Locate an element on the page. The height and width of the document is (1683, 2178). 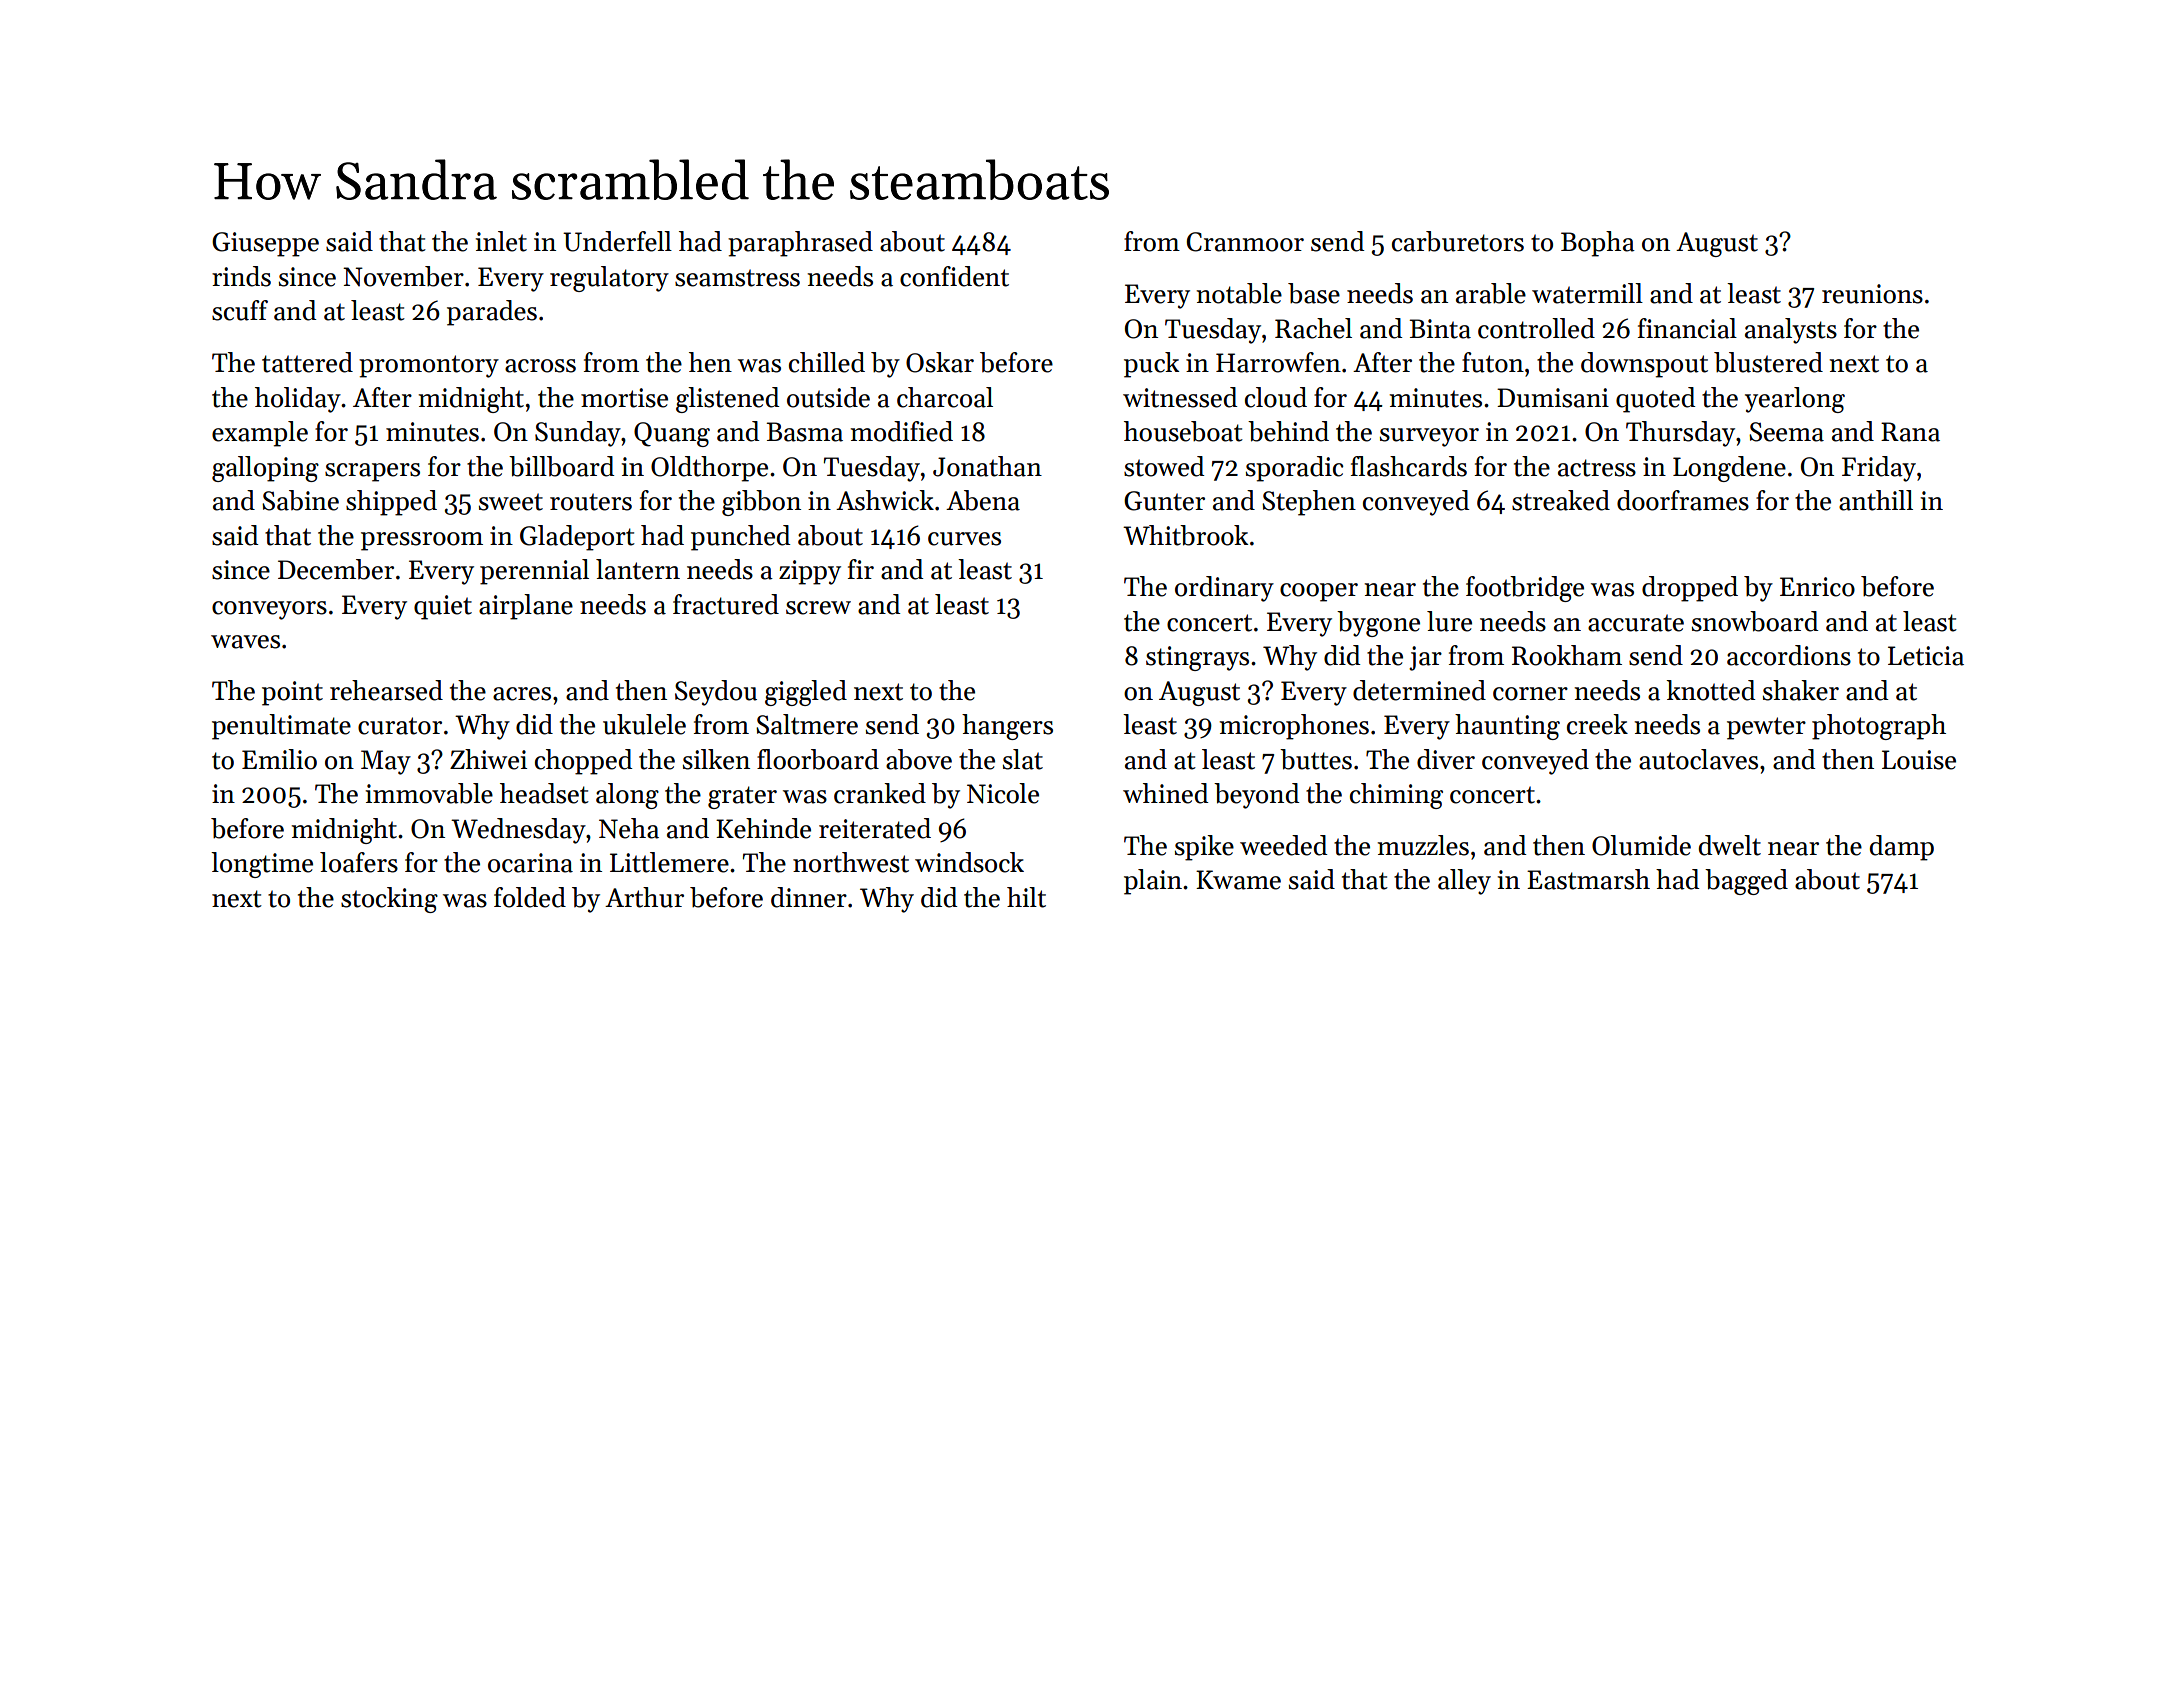
Kwame is located at coordinates (1238, 880).
